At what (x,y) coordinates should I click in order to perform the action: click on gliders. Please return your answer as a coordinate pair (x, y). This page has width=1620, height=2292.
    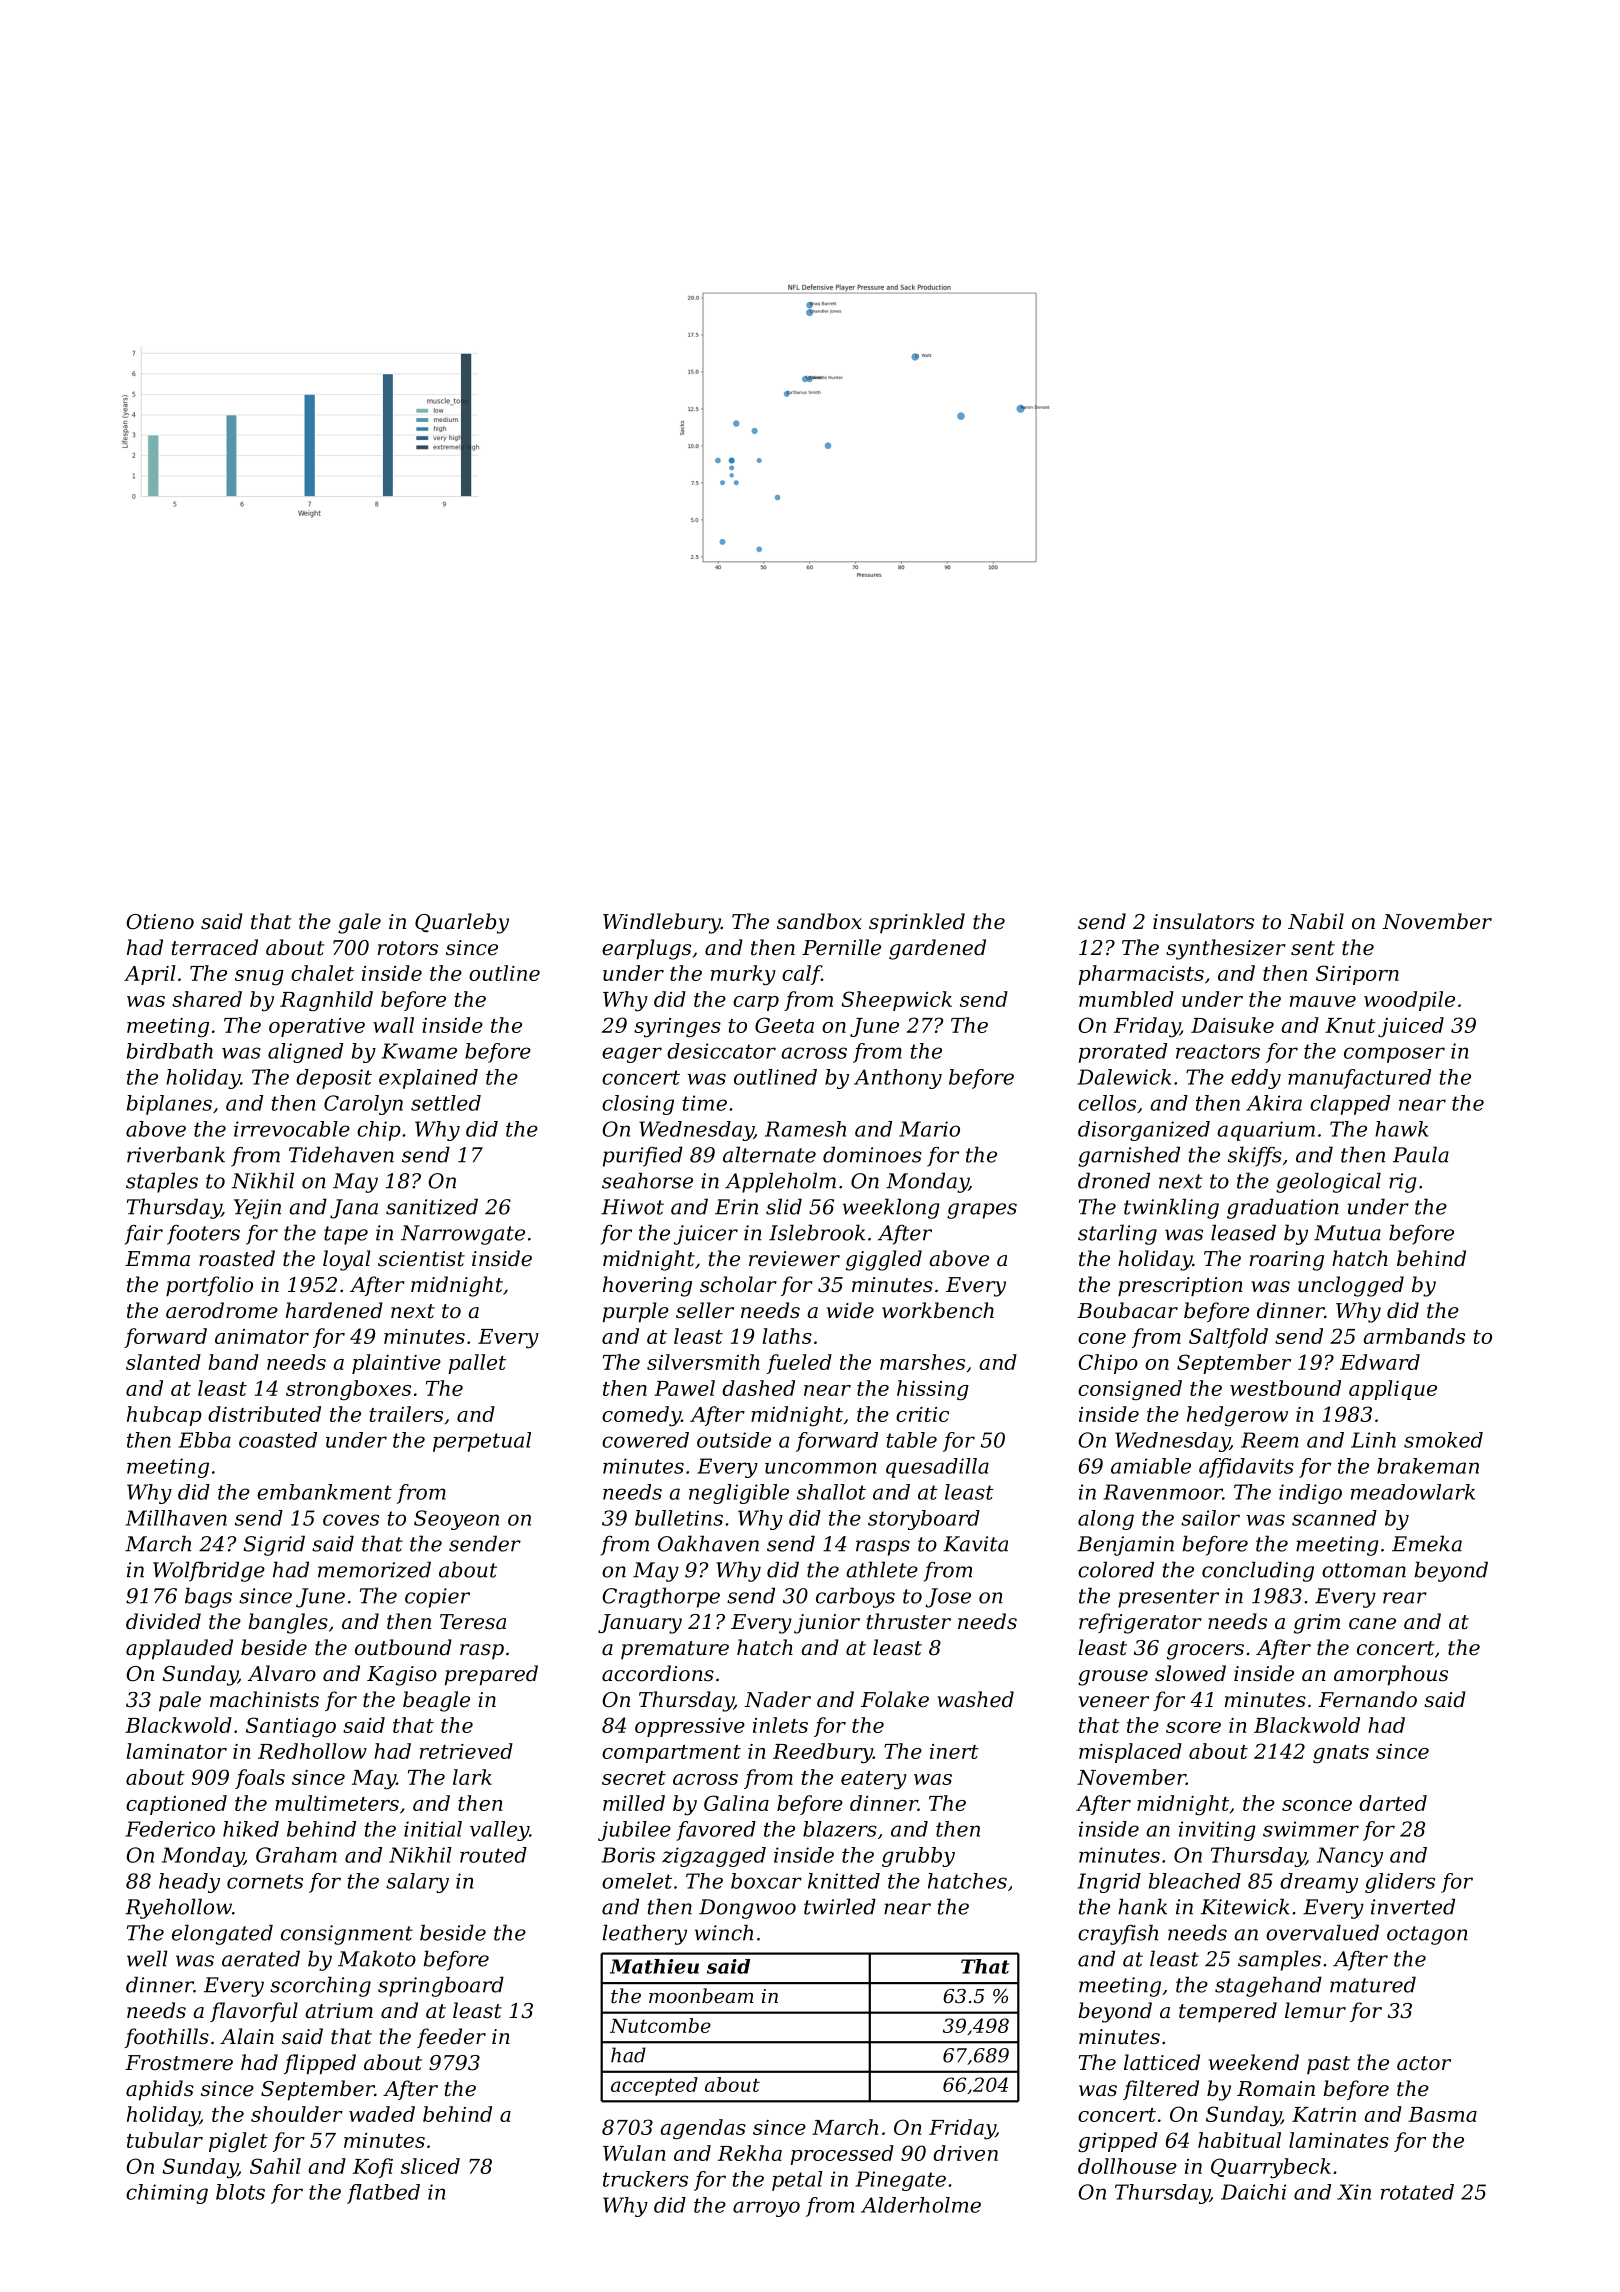
    Looking at the image, I should click on (1400, 1883).
